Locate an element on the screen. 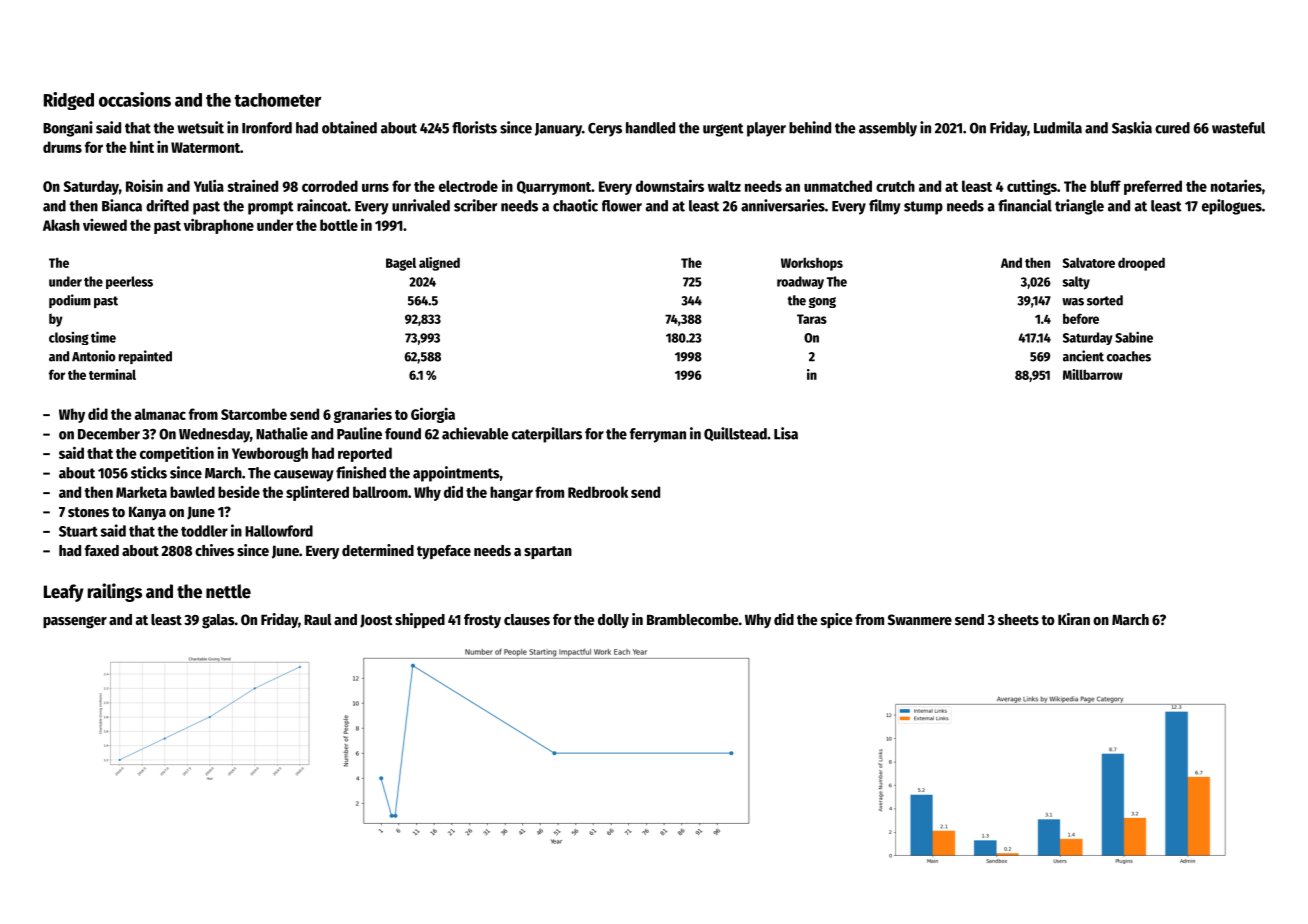  coaches is located at coordinates (1129, 356).
